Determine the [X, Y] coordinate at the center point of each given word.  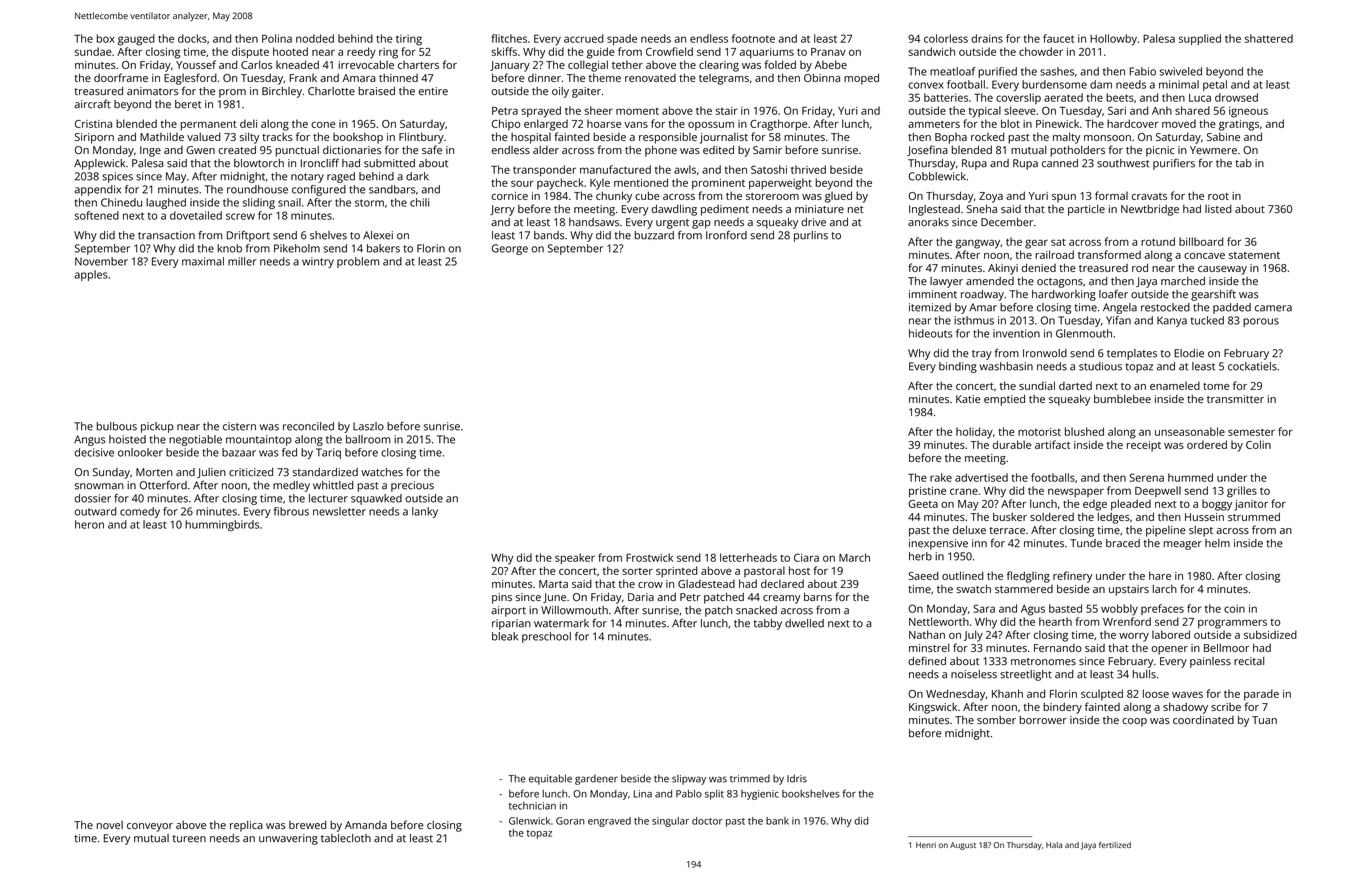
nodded [315, 38]
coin [1234, 608]
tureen [189, 839]
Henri [926, 845]
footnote [753, 38]
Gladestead [706, 583]
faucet [1058, 38]
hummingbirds [222, 525]
